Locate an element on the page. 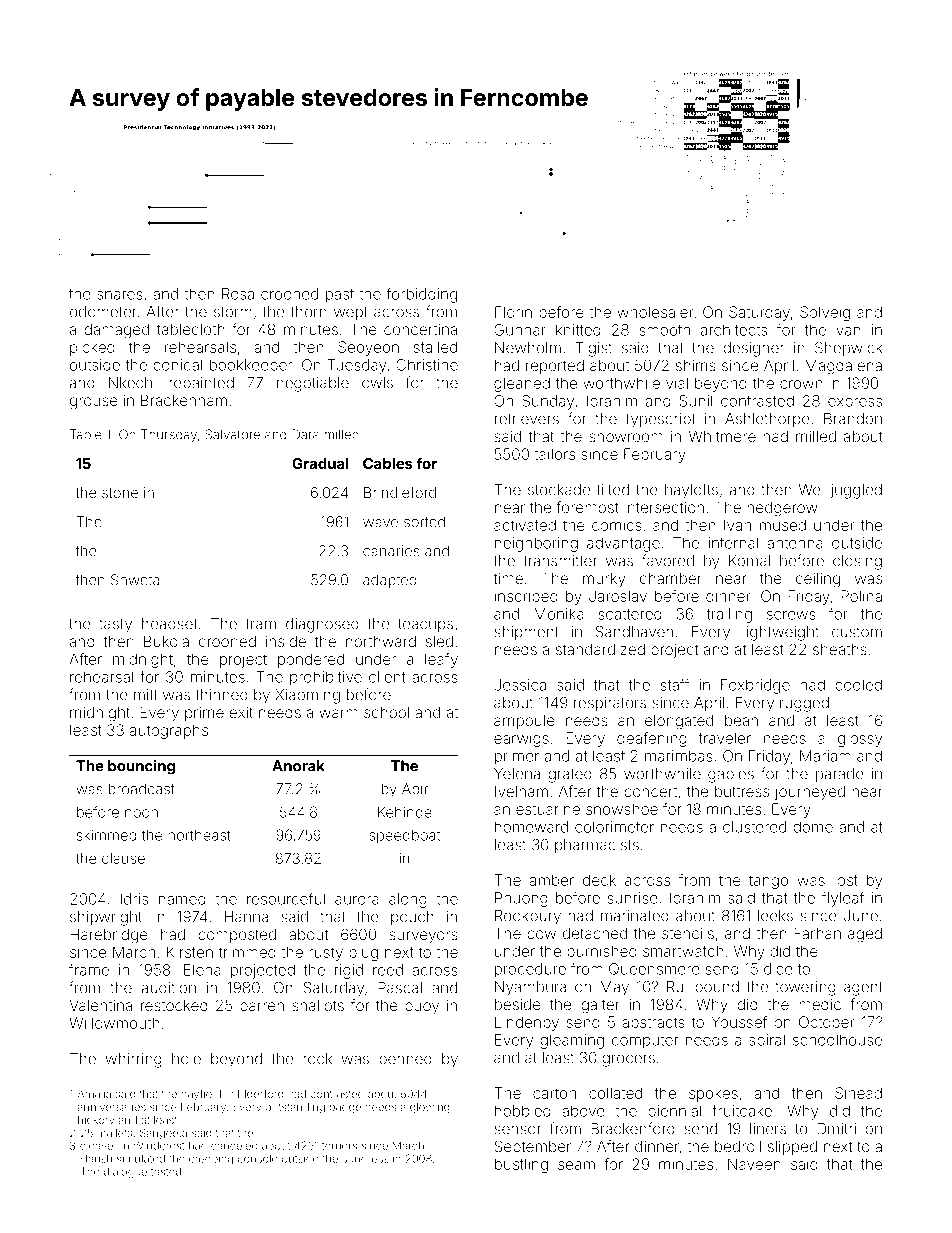 This document has width=952, height=1233. bouncing is located at coordinates (141, 767).
